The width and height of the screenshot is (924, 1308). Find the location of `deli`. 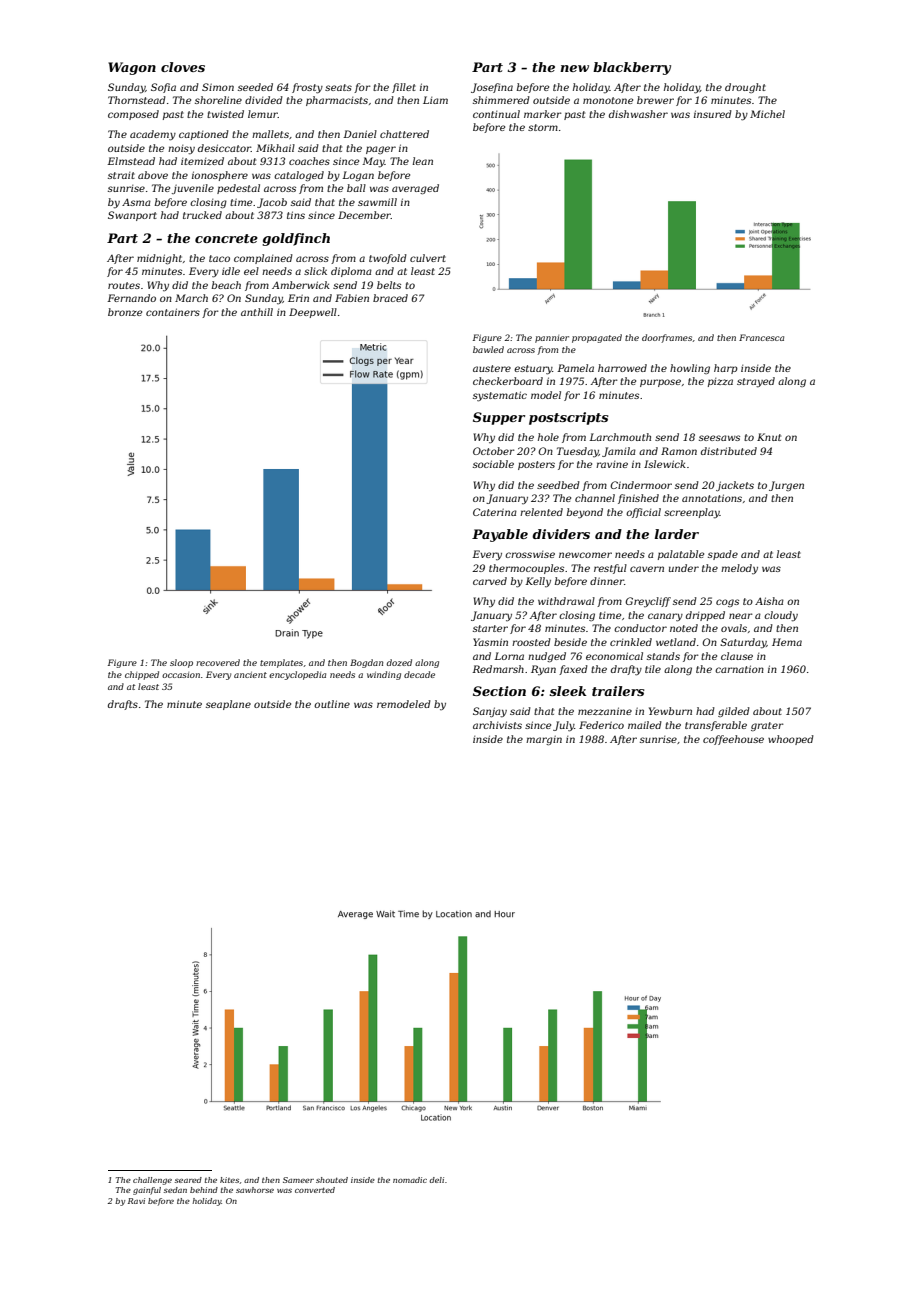

deli is located at coordinates (437, 1180).
